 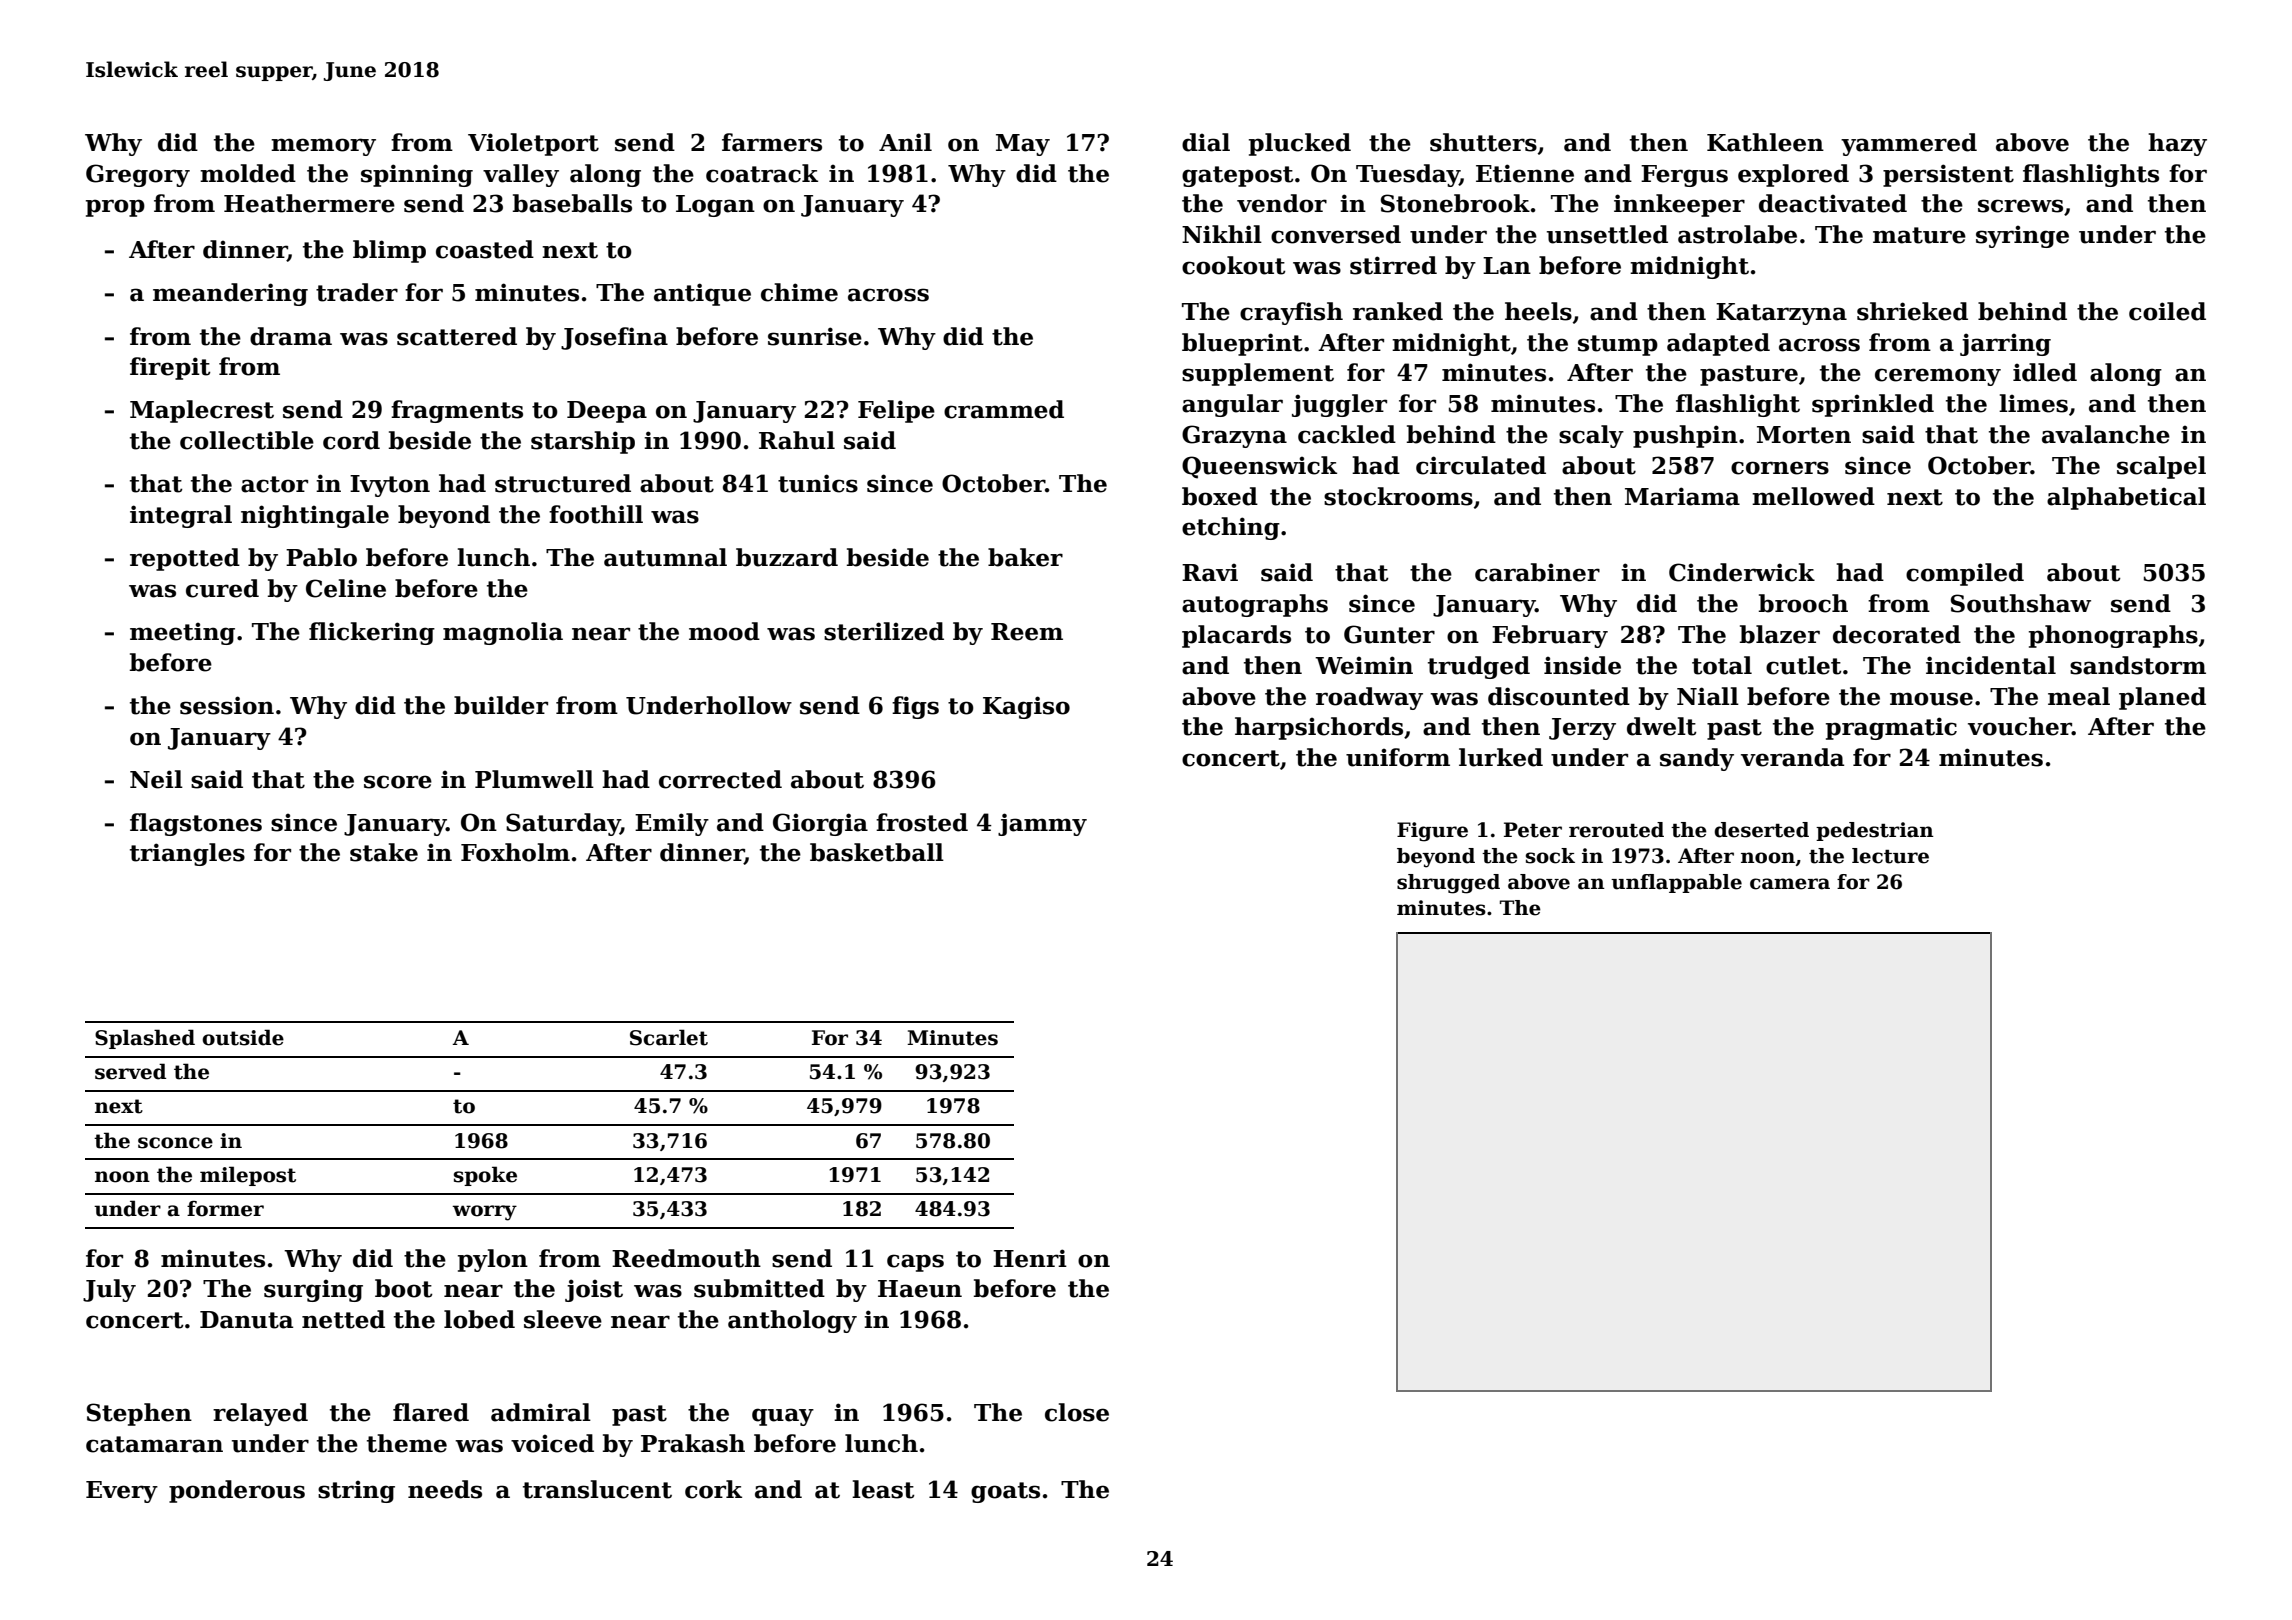 What do you see at coordinates (1077, 1412) in the screenshot?
I see `close` at bounding box center [1077, 1412].
